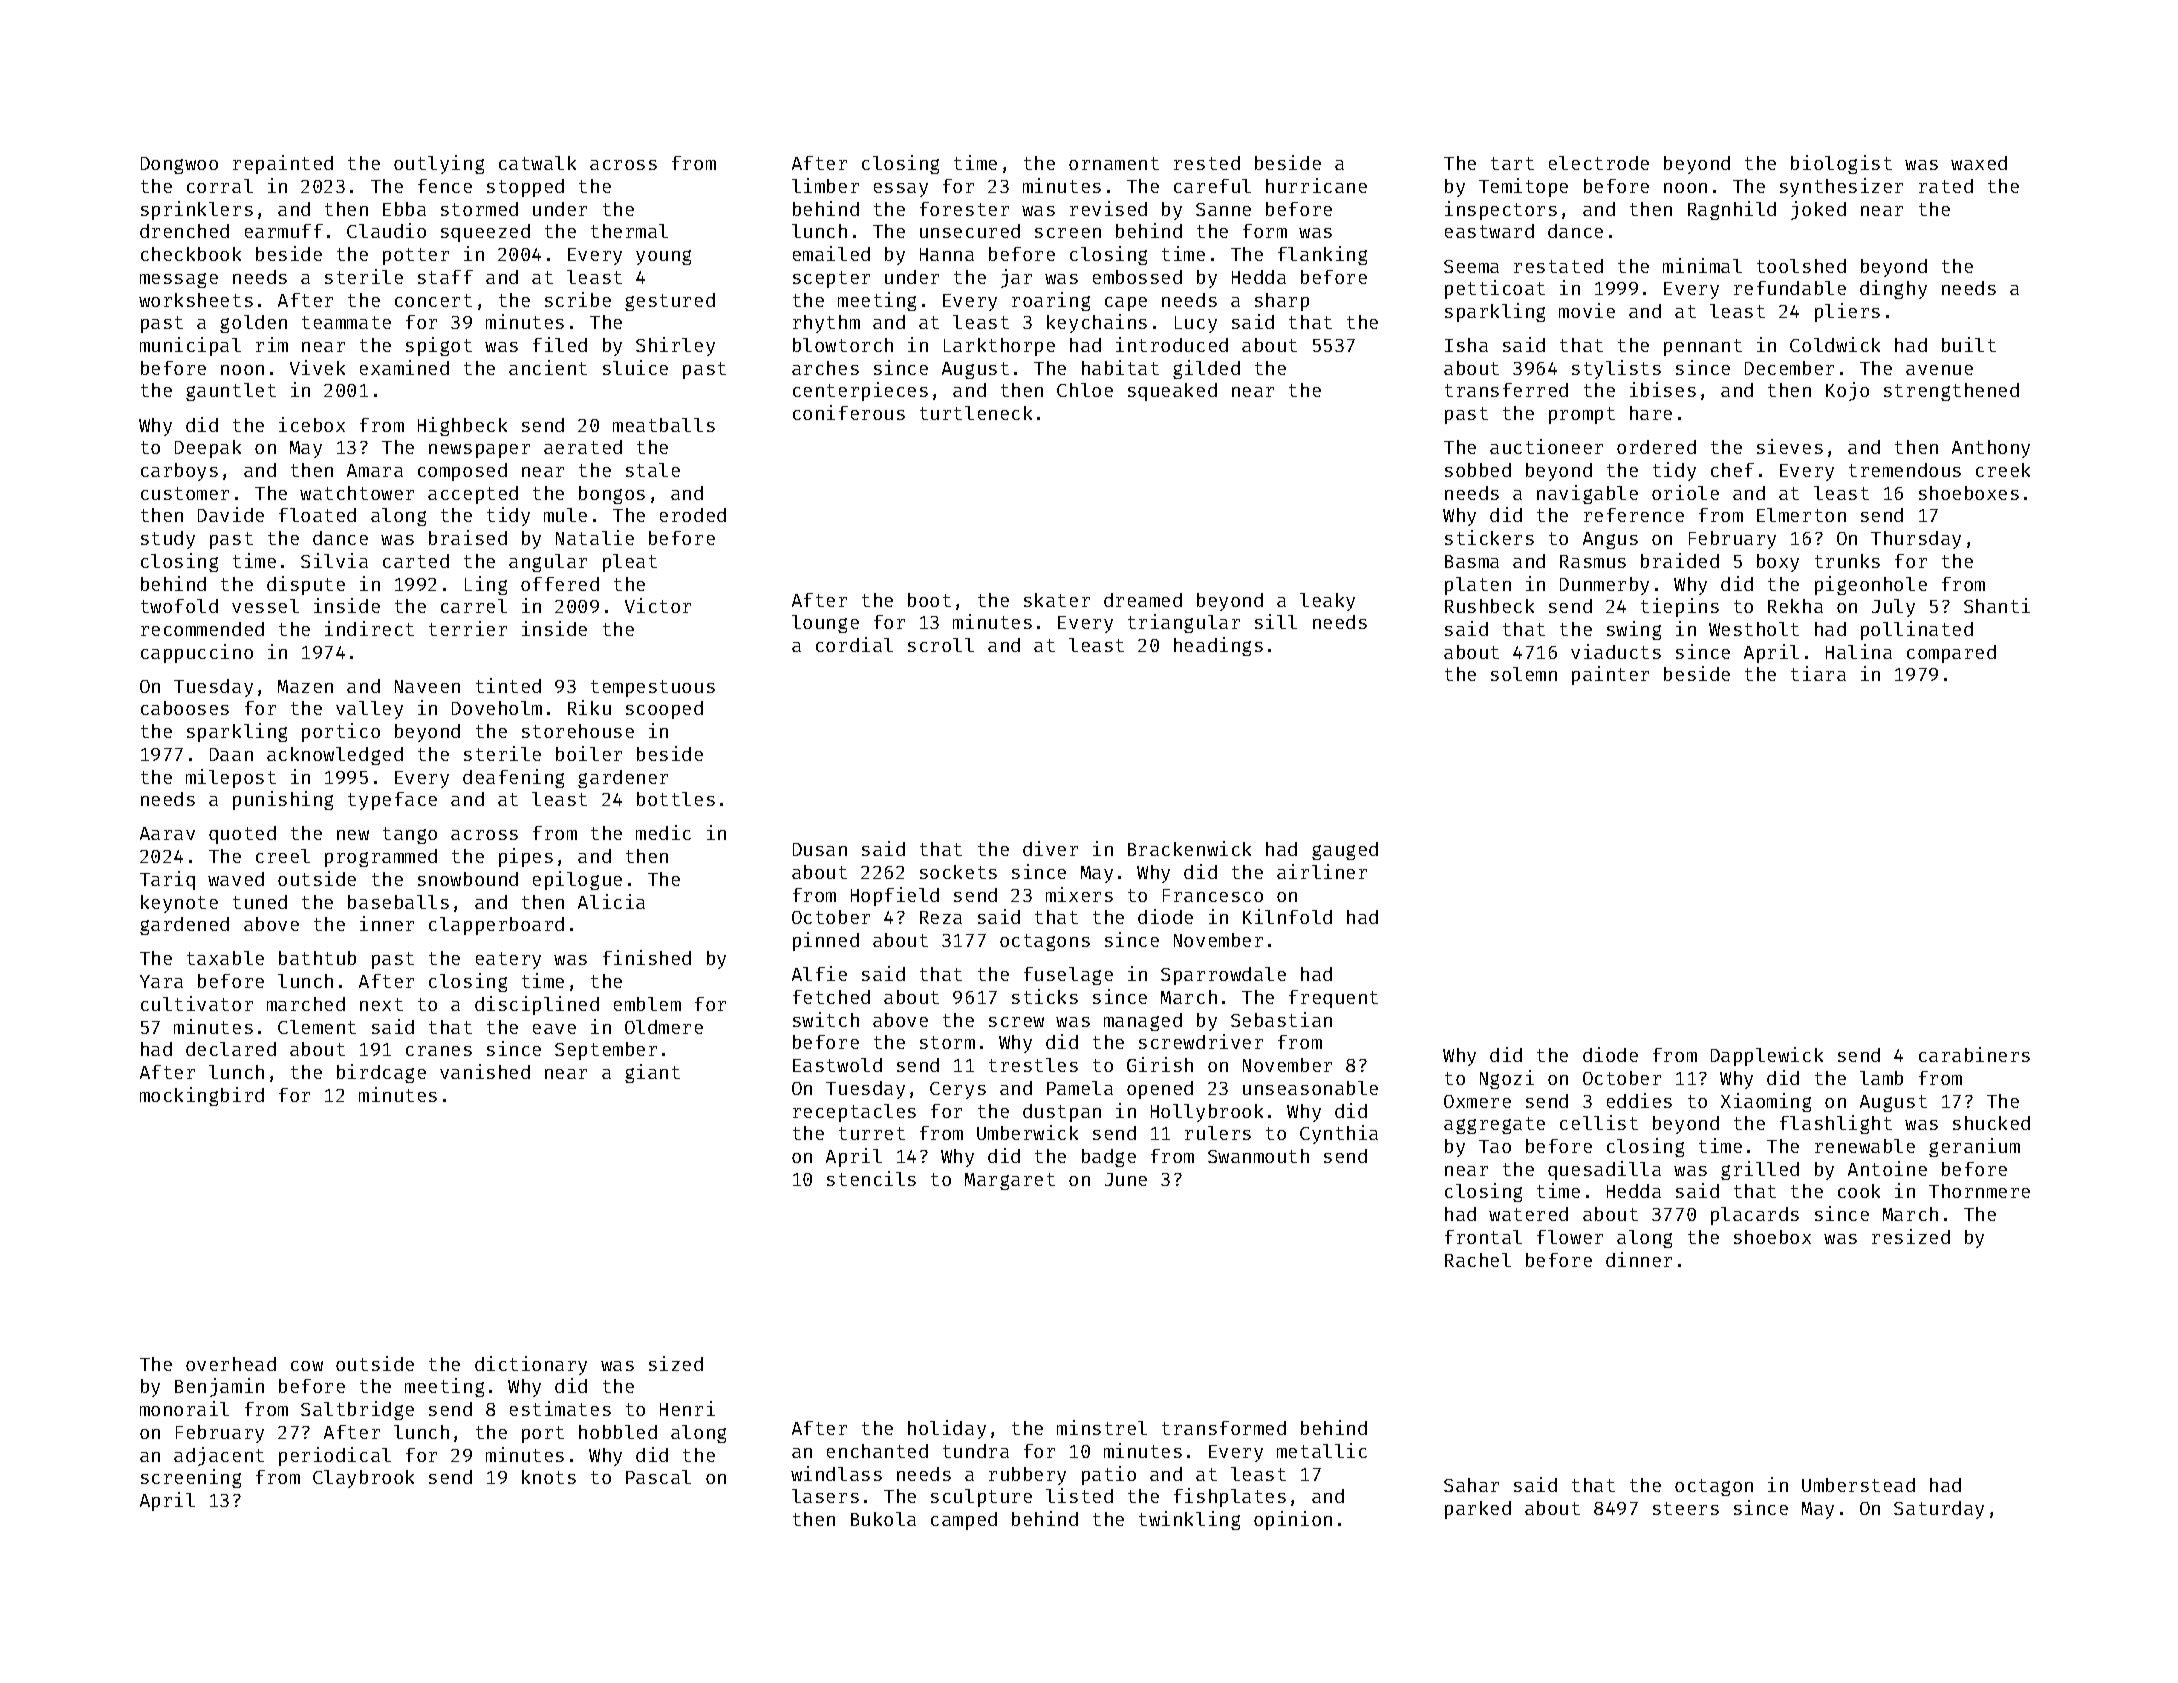 The width and height of the document is (2178, 1683). Describe the element at coordinates (549, 1477) in the document. I see `knots` at that location.
